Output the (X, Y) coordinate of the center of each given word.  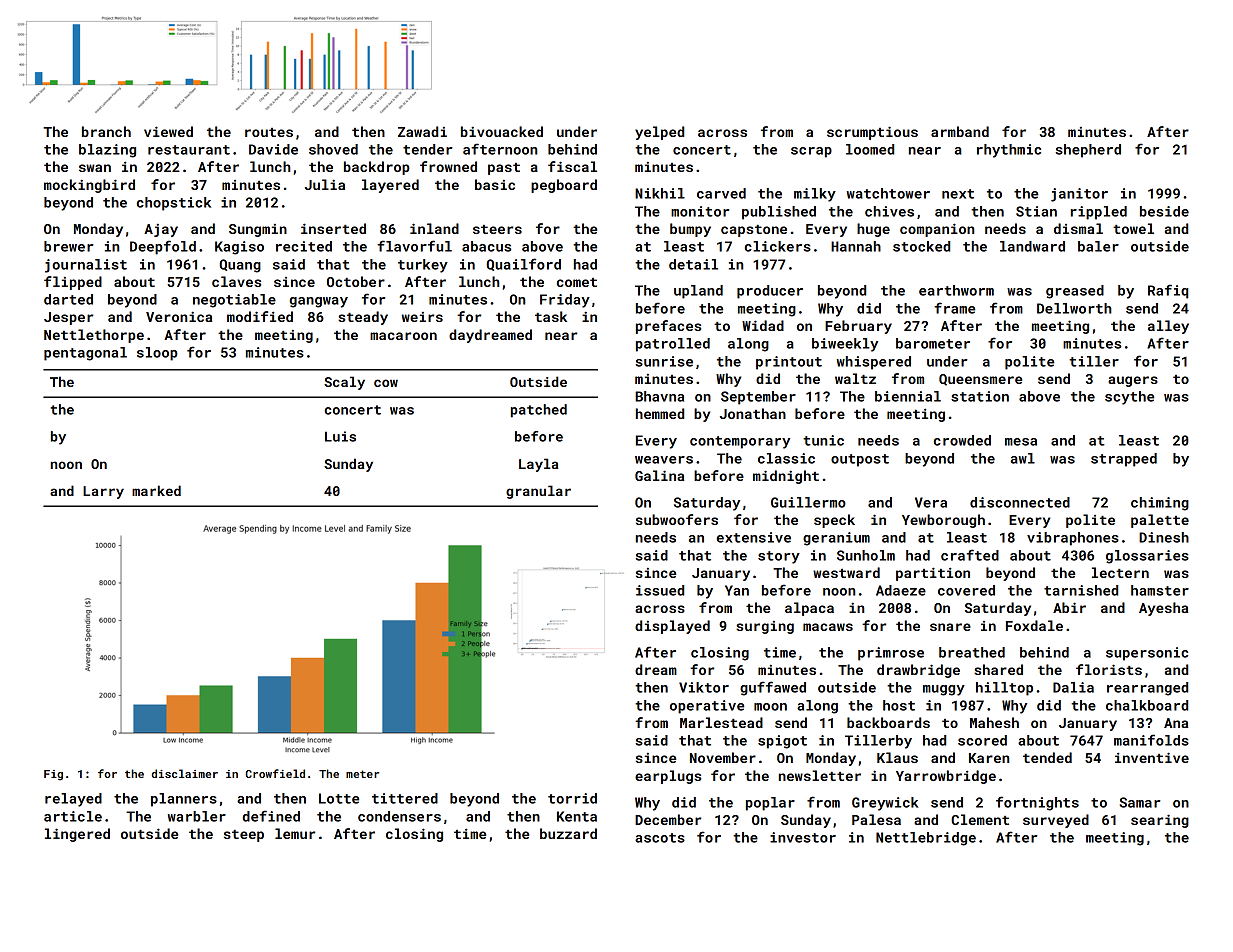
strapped (1124, 460)
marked (156, 490)
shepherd (1088, 151)
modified (260, 316)
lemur (295, 833)
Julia (325, 184)
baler (1098, 246)
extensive (754, 537)
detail (693, 264)
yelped (659, 133)
